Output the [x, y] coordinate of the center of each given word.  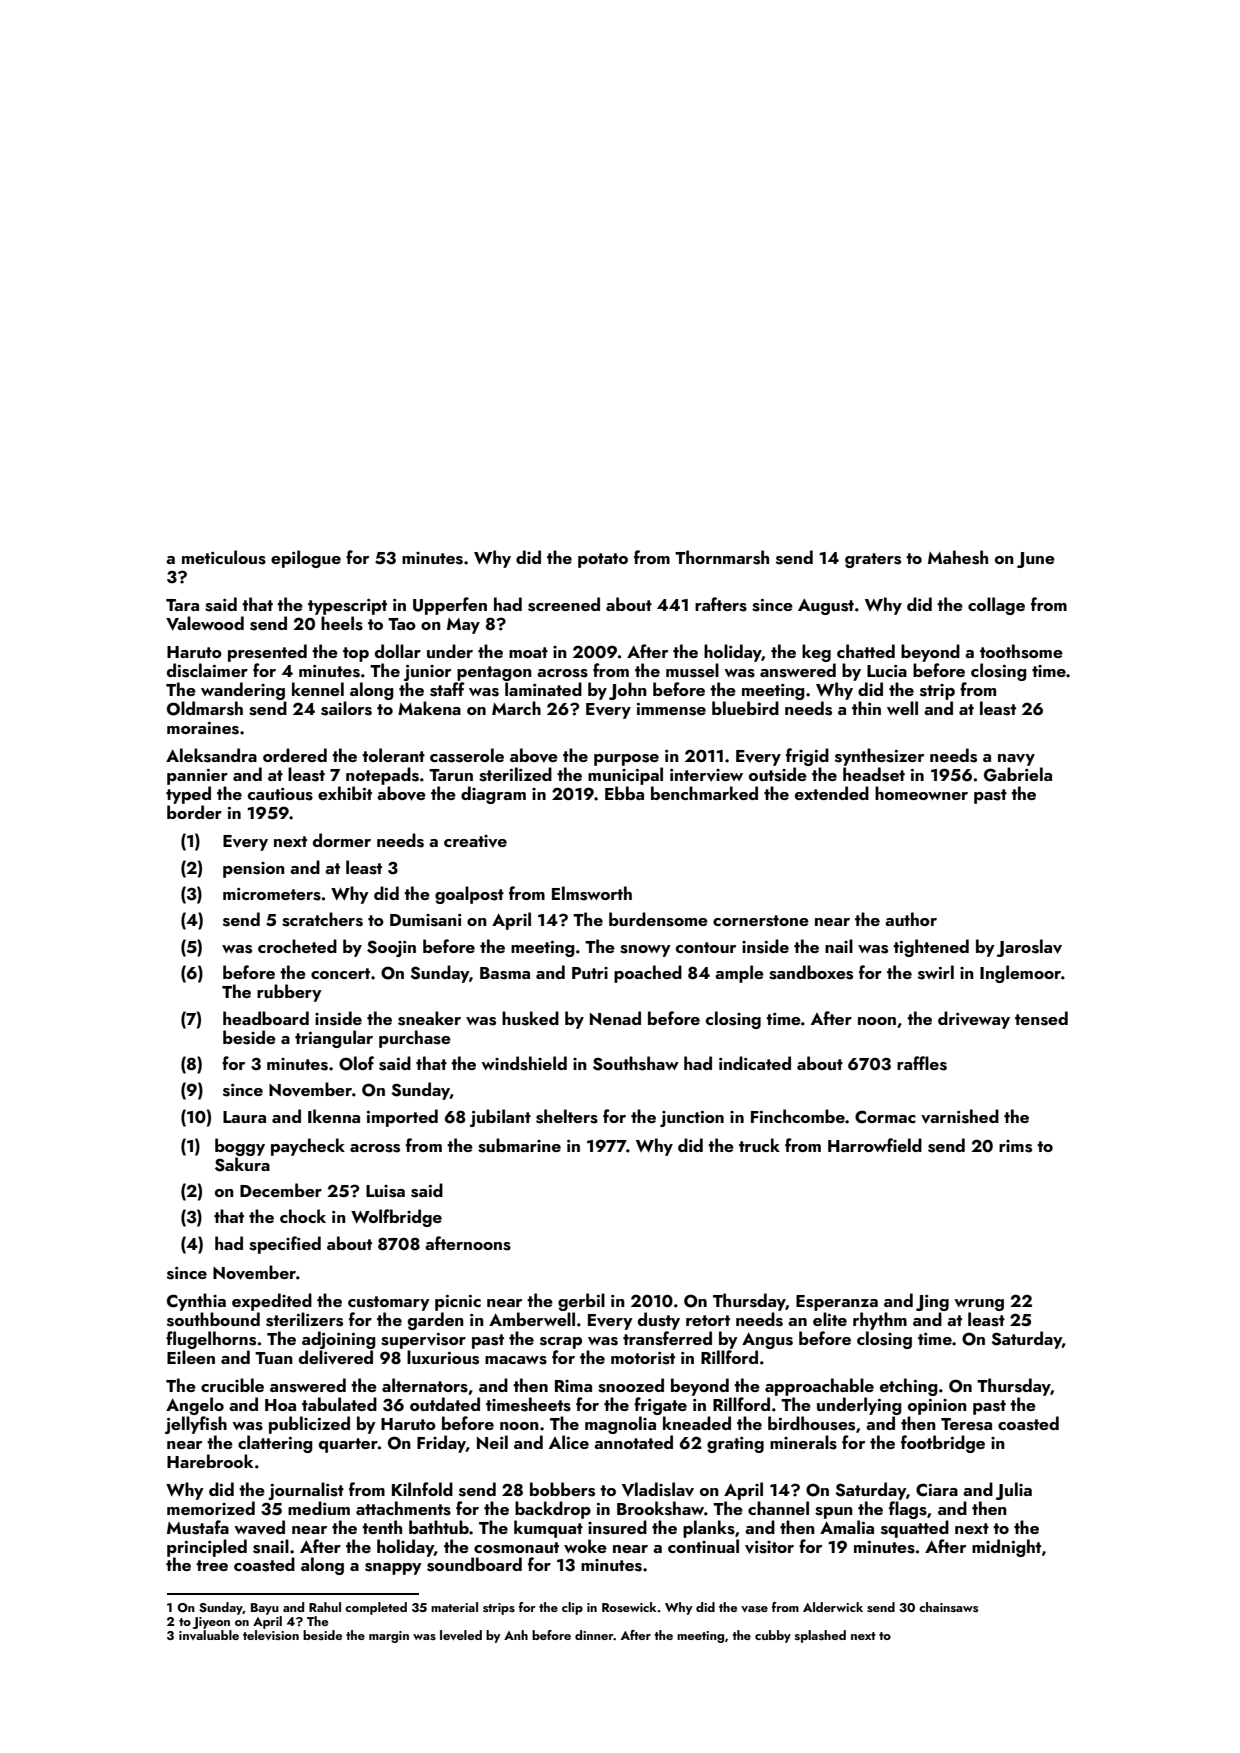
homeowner [921, 793]
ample [739, 974]
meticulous [224, 557]
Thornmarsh [722, 557]
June [1036, 560]
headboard [266, 1018]
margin [389, 1637]
